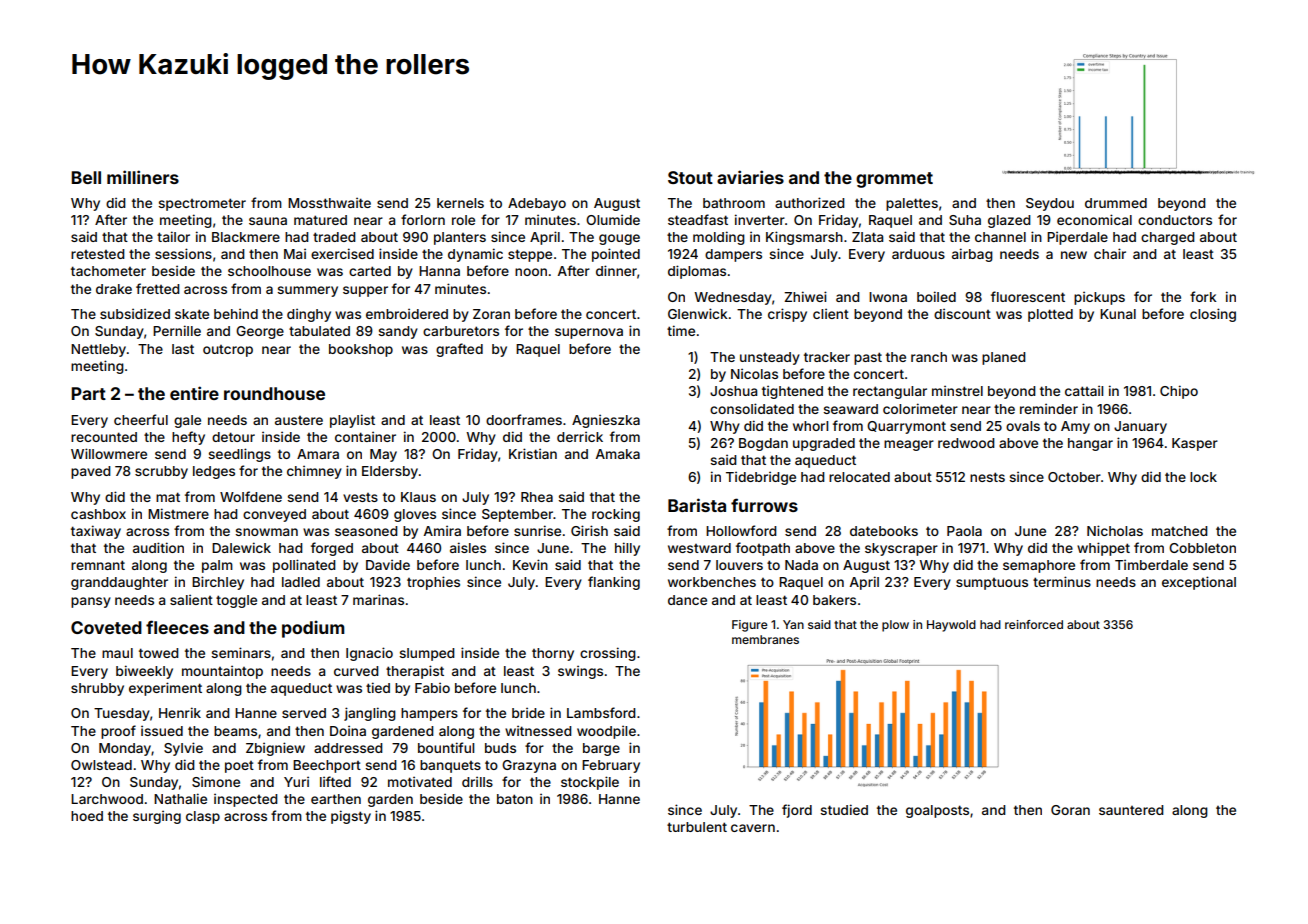  Describe the element at coordinates (86, 177) in the document. I see `Bell` at that location.
